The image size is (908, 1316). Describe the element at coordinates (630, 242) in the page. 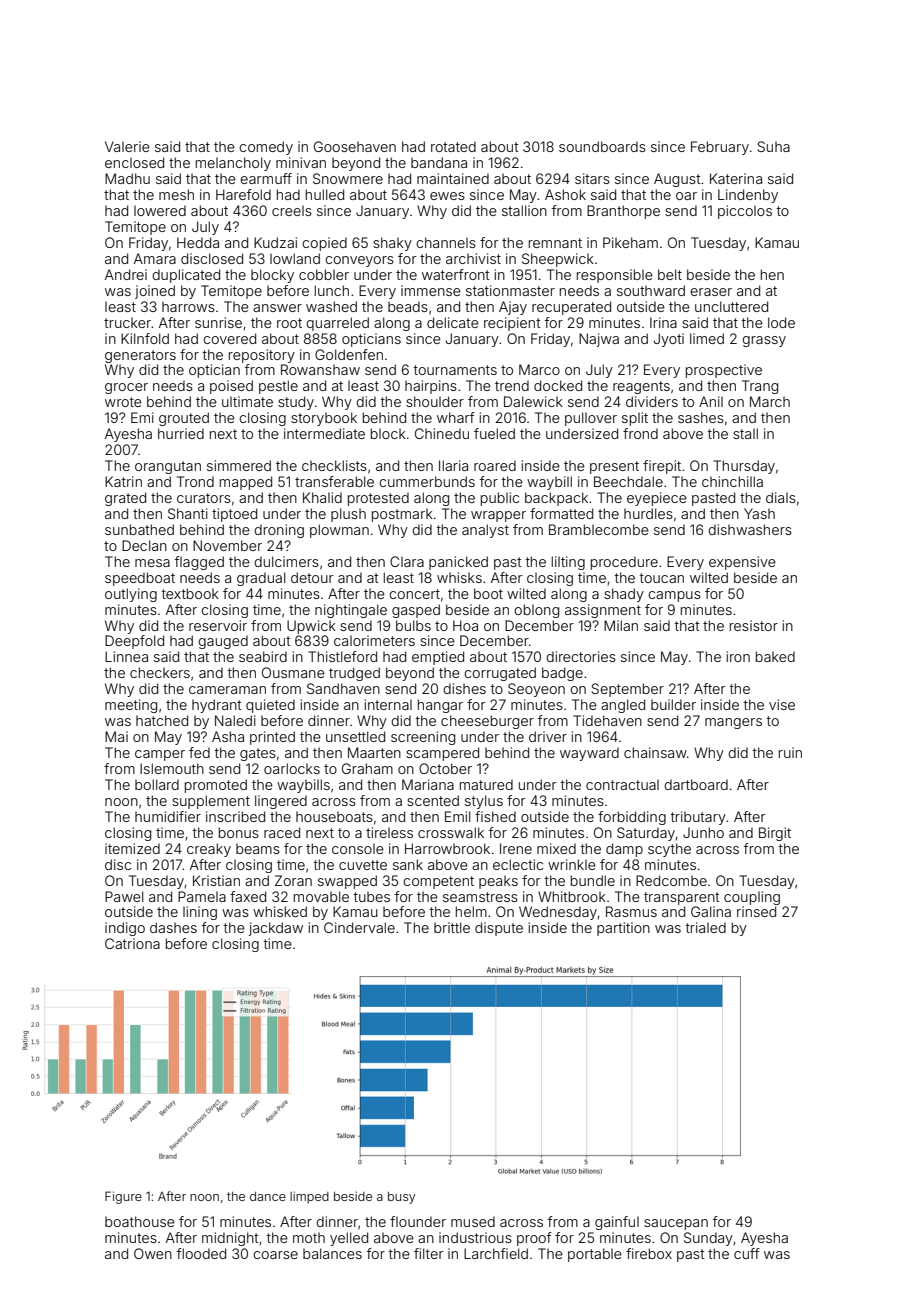

I see `Pikeham` at that location.
